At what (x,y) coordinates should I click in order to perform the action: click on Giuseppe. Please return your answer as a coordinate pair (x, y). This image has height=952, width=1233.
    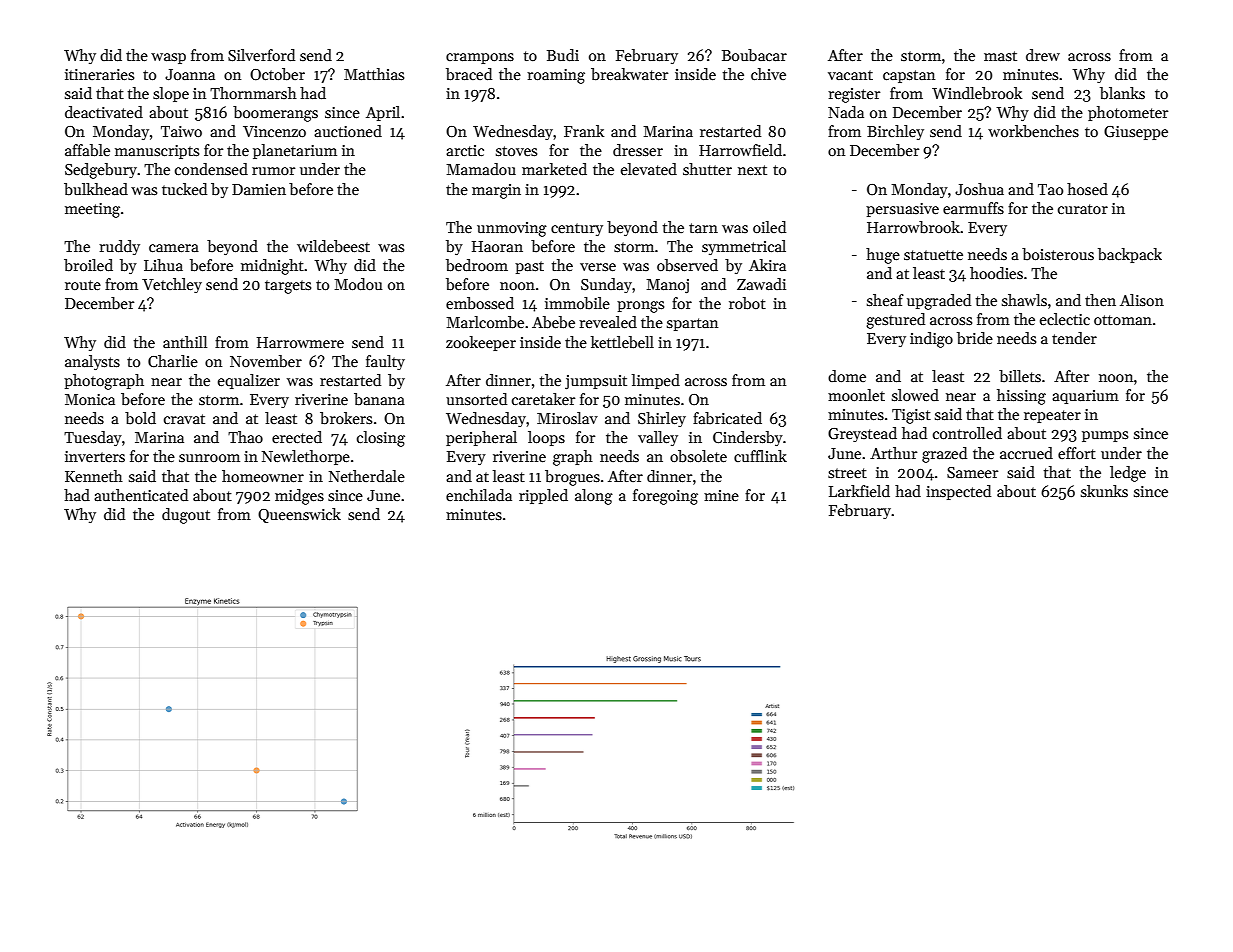
    Looking at the image, I should click on (1136, 133).
